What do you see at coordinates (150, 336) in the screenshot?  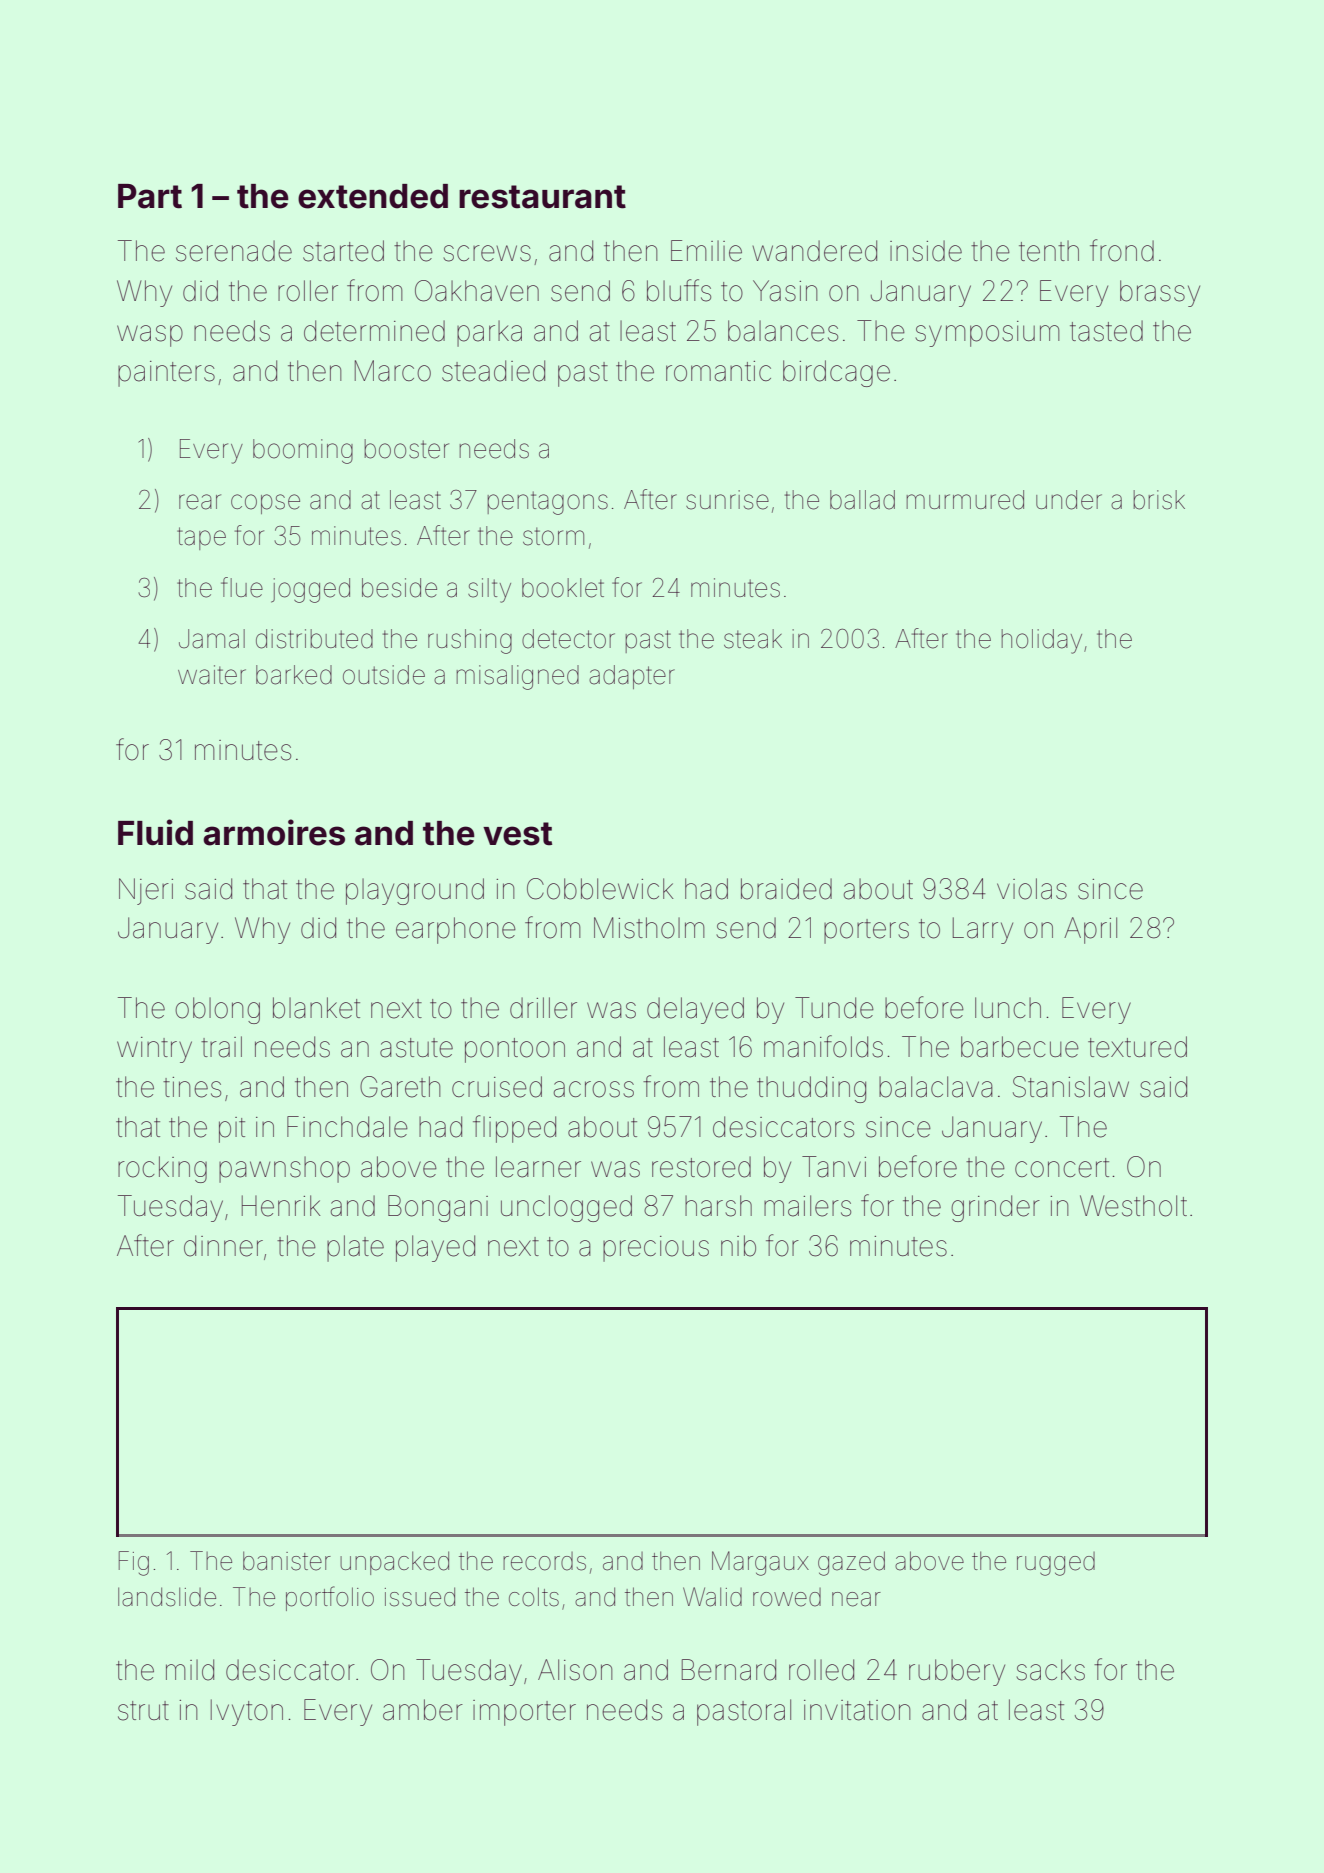 I see `wasp` at bounding box center [150, 336].
